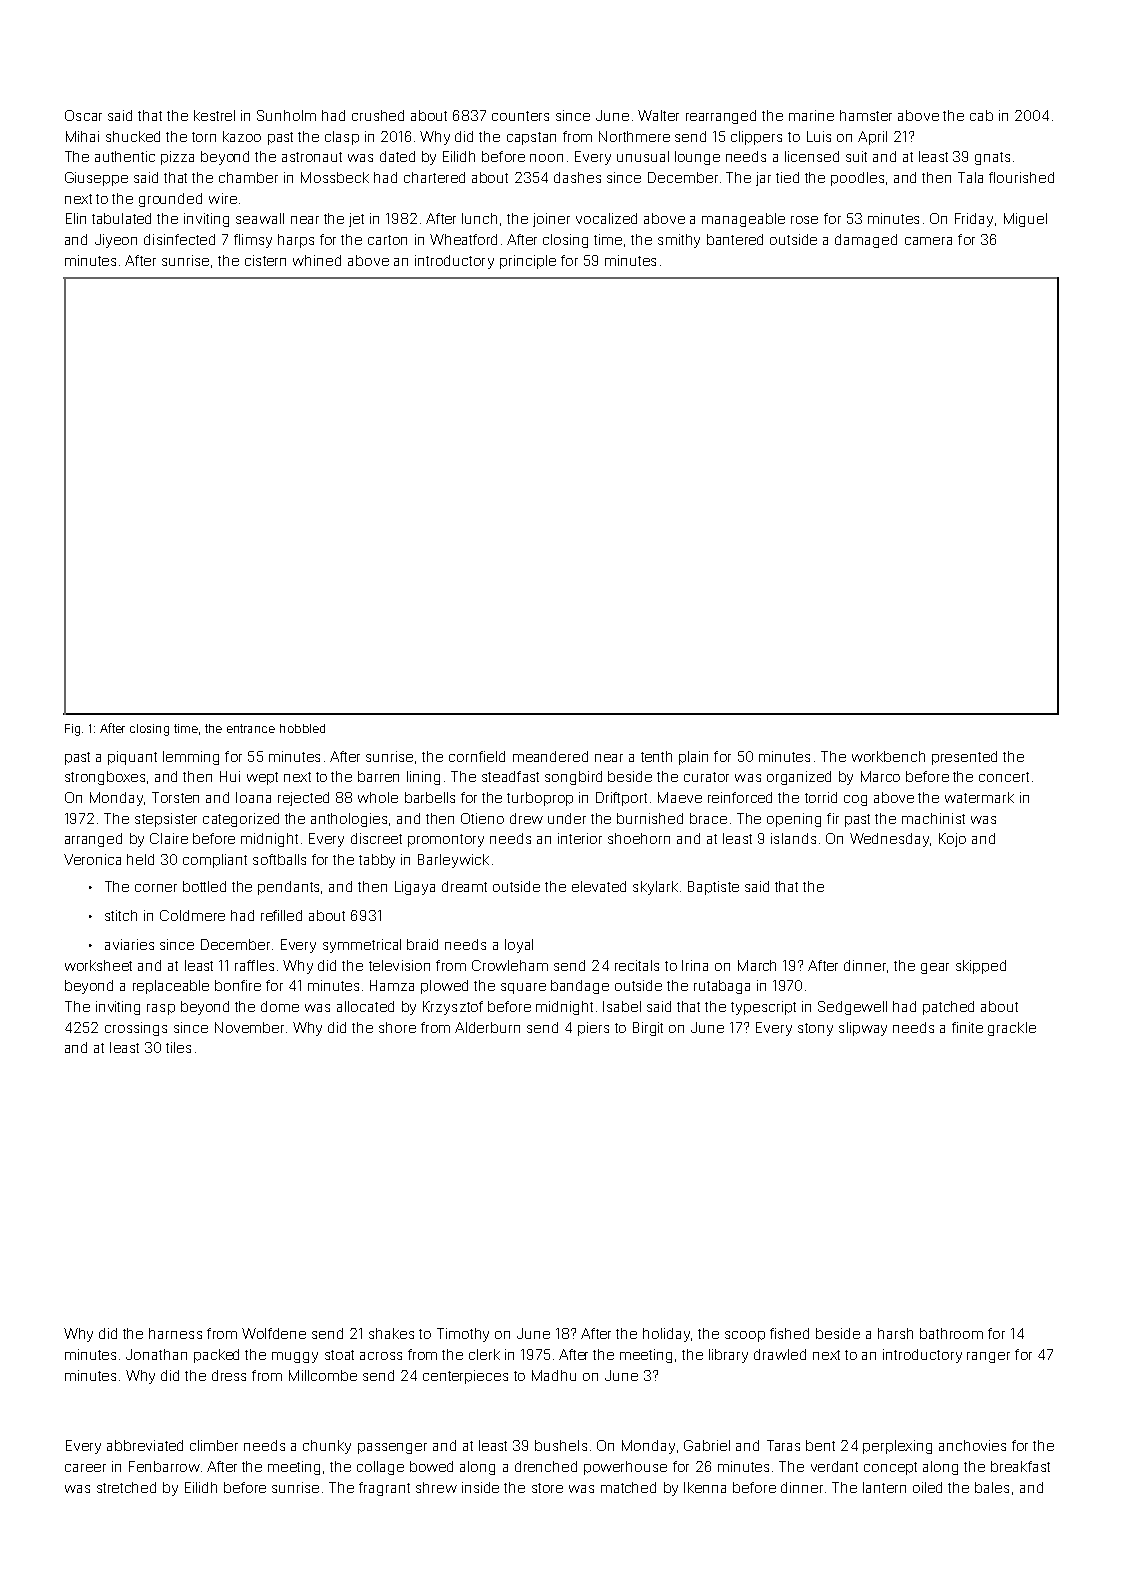 This screenshot has width=1123, height=1589. What do you see at coordinates (251, 728) in the screenshot?
I see `entrance` at bounding box center [251, 728].
